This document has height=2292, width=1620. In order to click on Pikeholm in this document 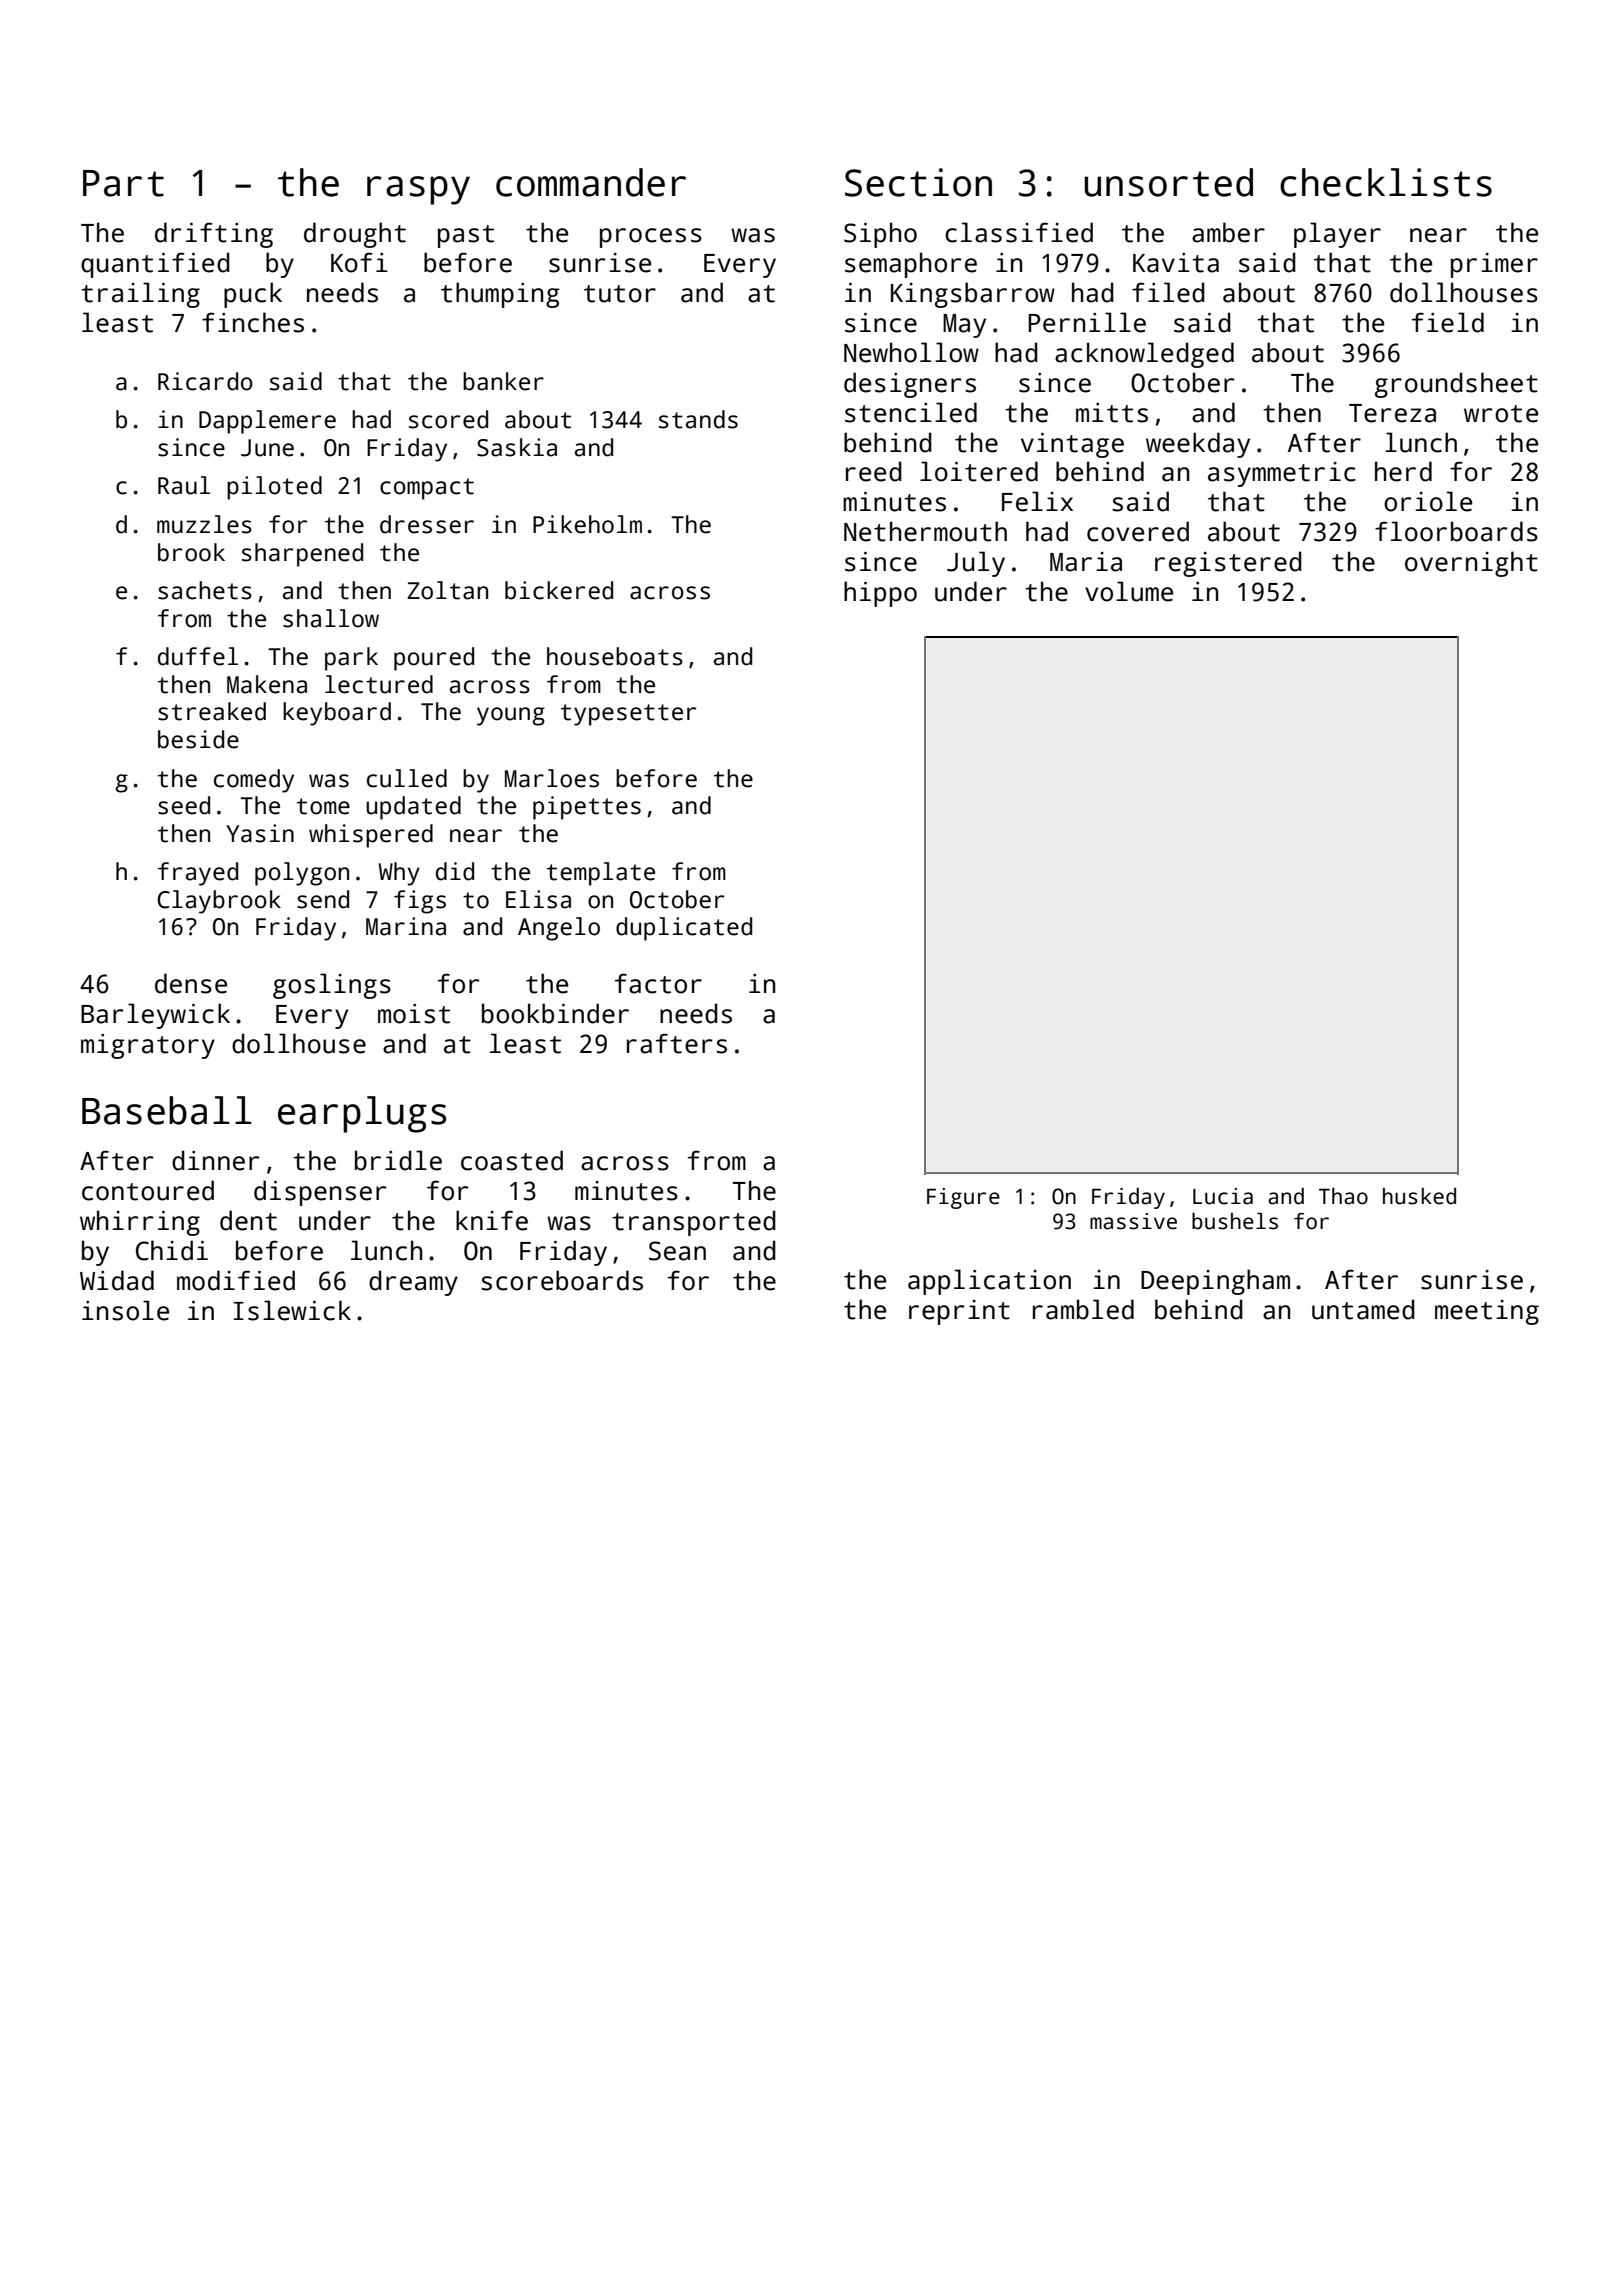, I will do `click(587, 524)`.
